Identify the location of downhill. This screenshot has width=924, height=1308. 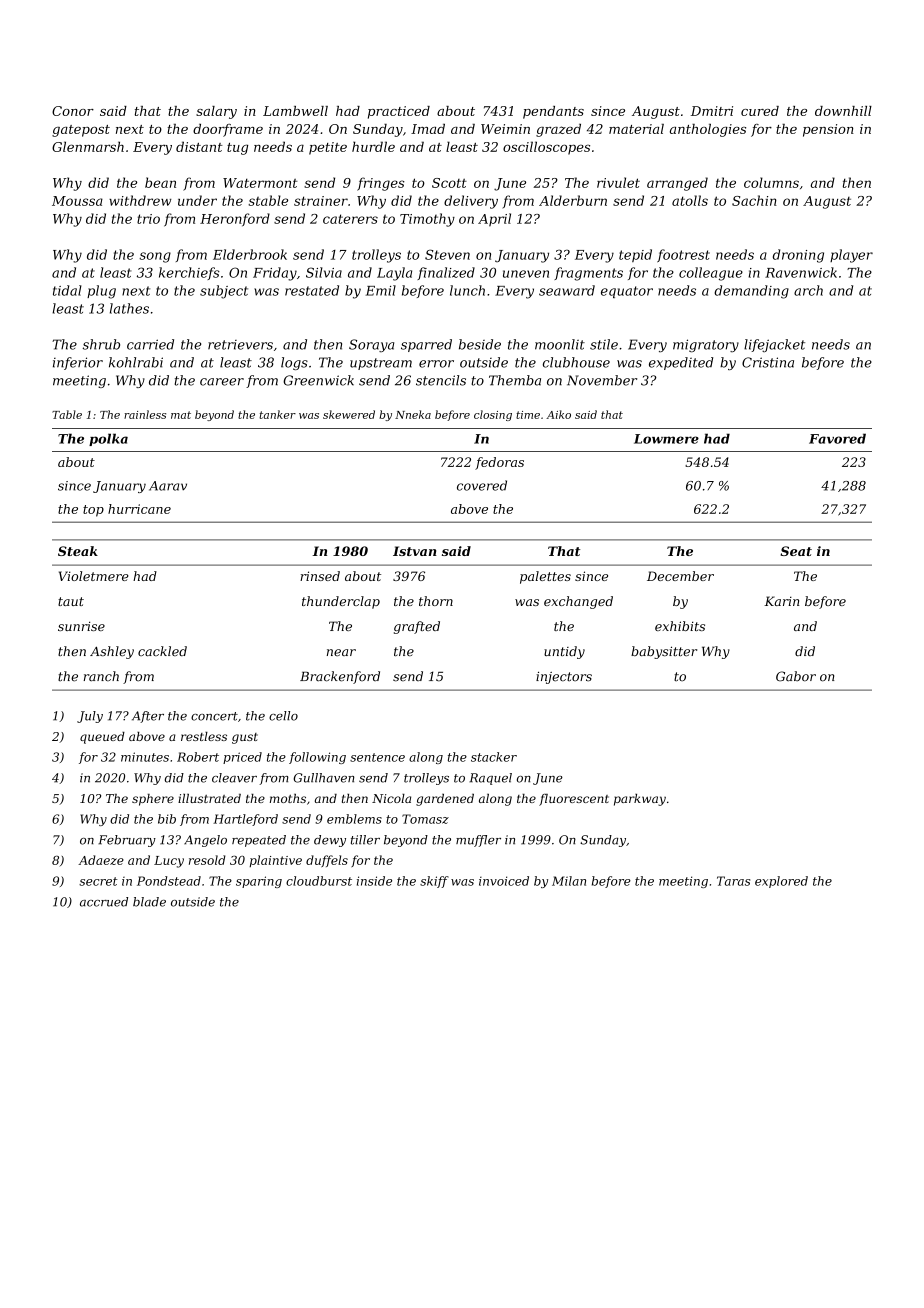
(843, 111).
